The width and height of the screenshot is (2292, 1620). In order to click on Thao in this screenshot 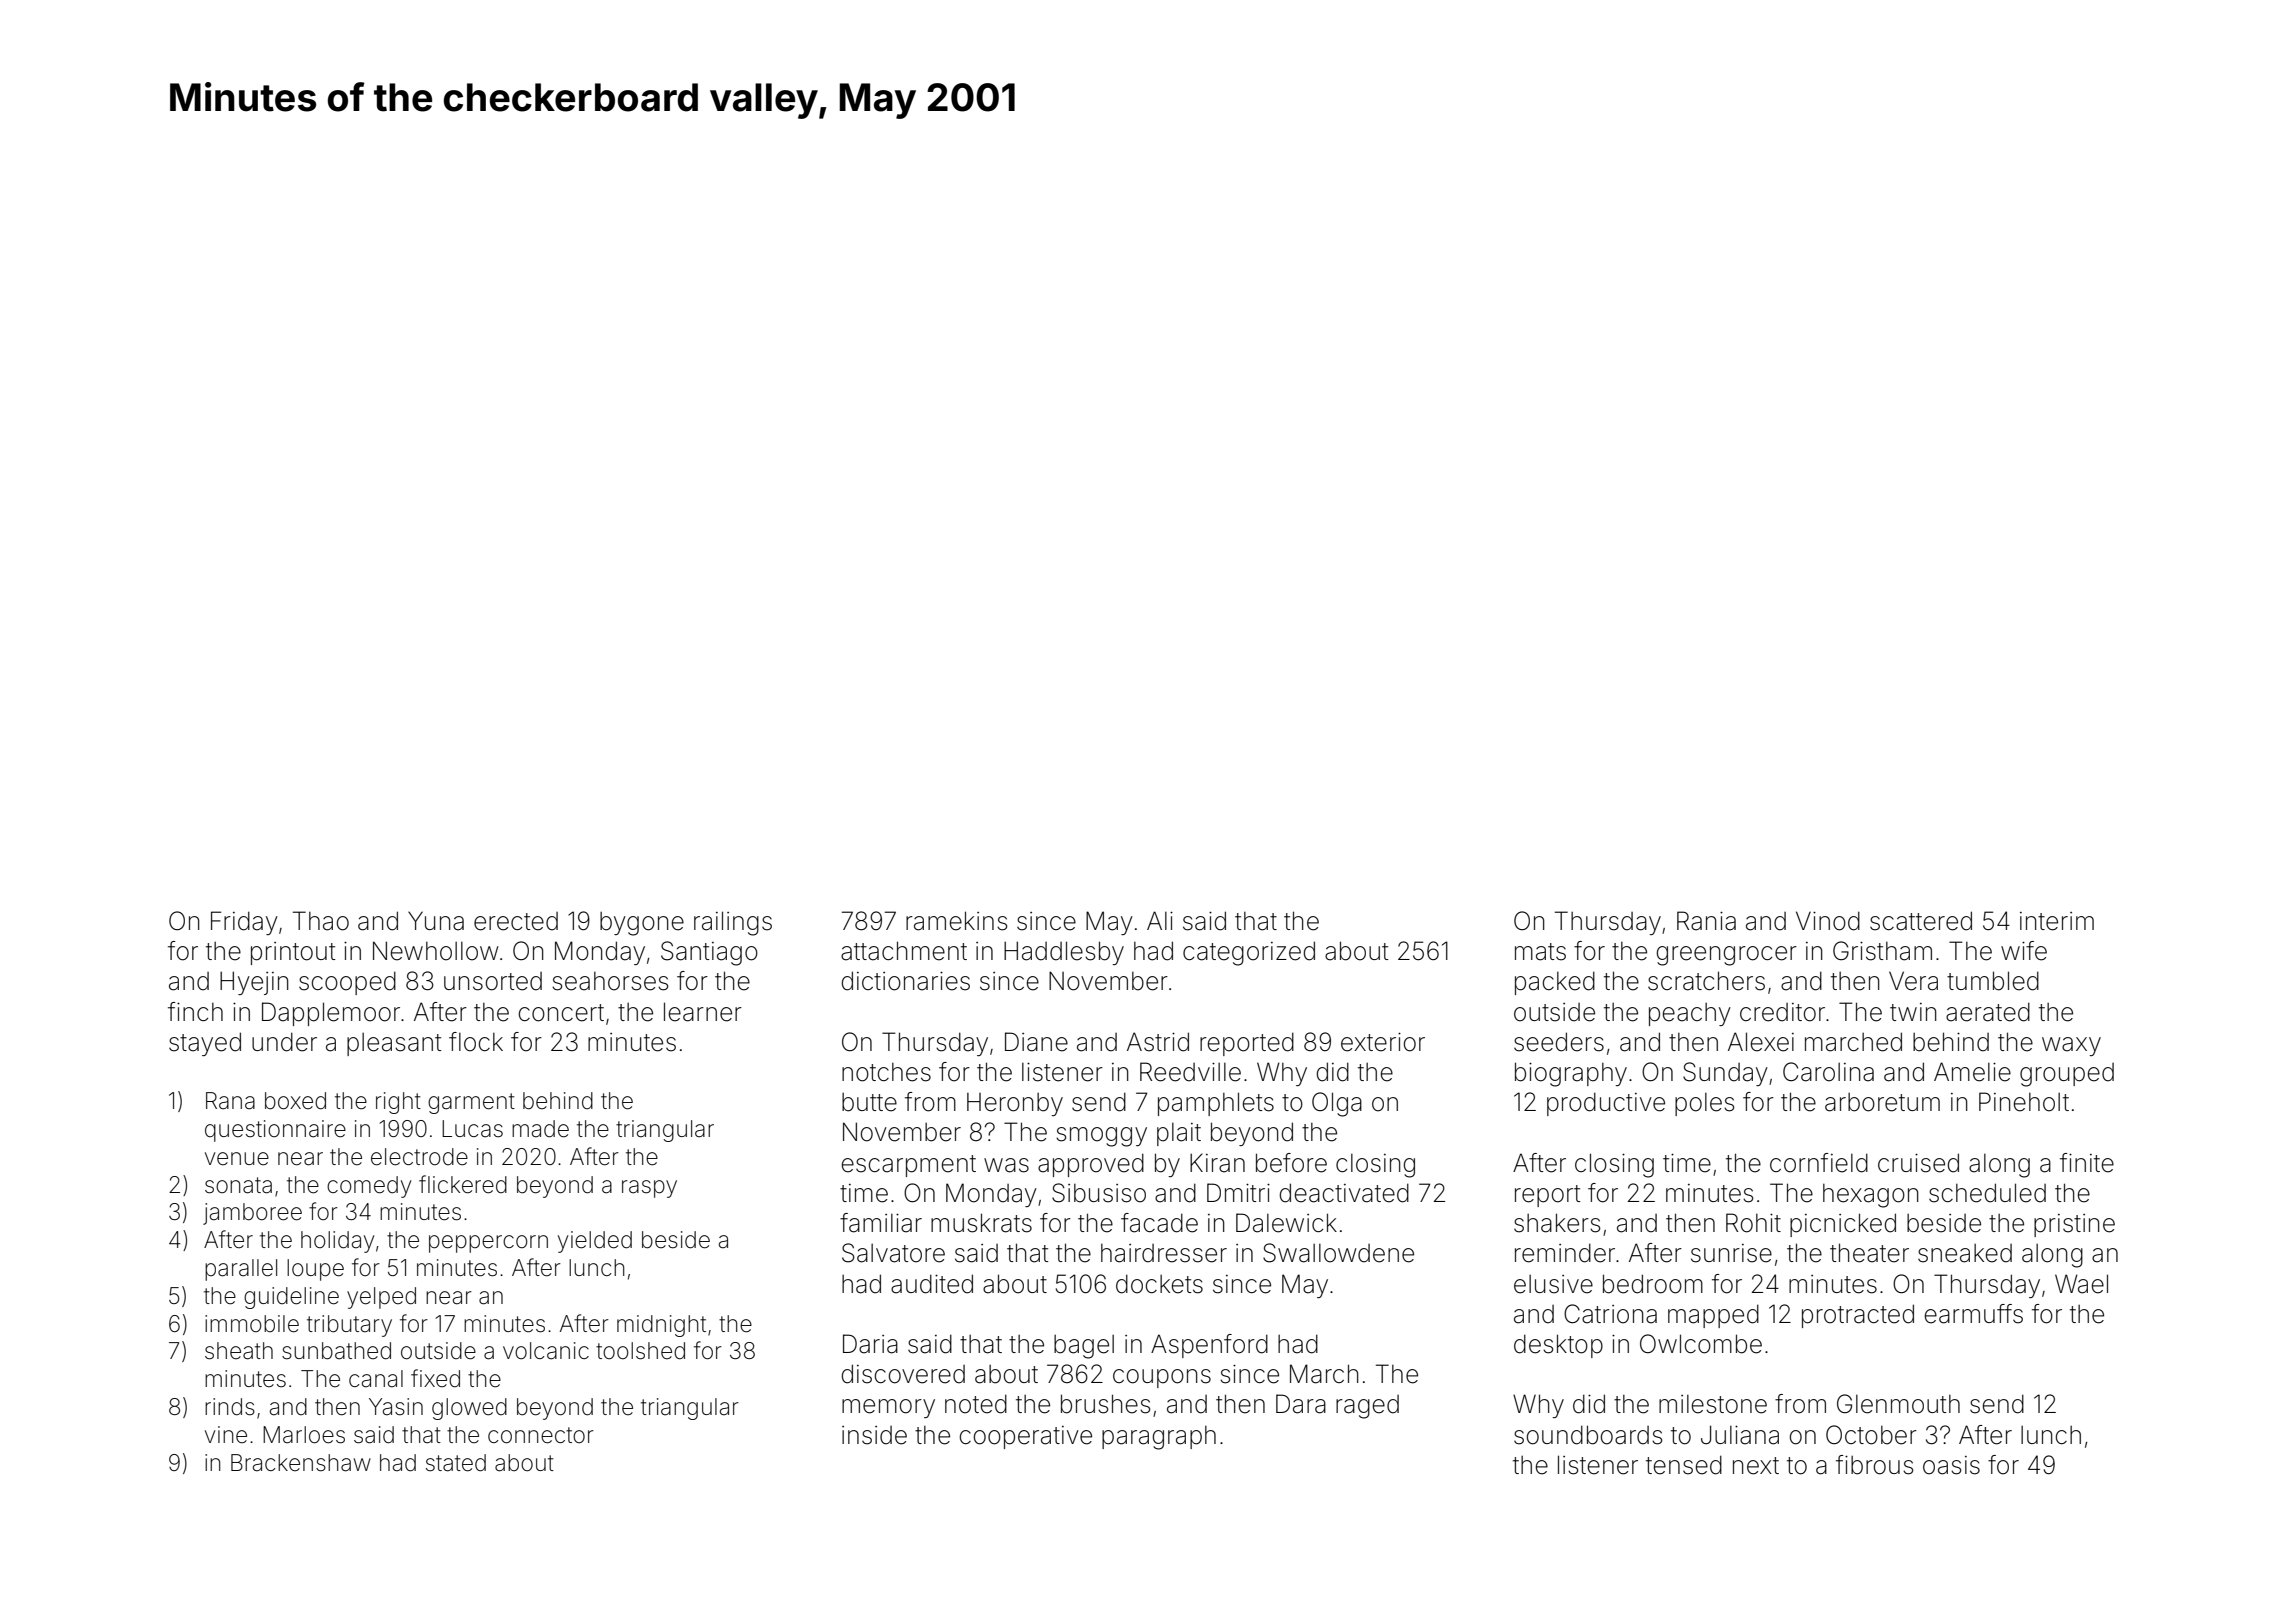, I will do `click(321, 921)`.
